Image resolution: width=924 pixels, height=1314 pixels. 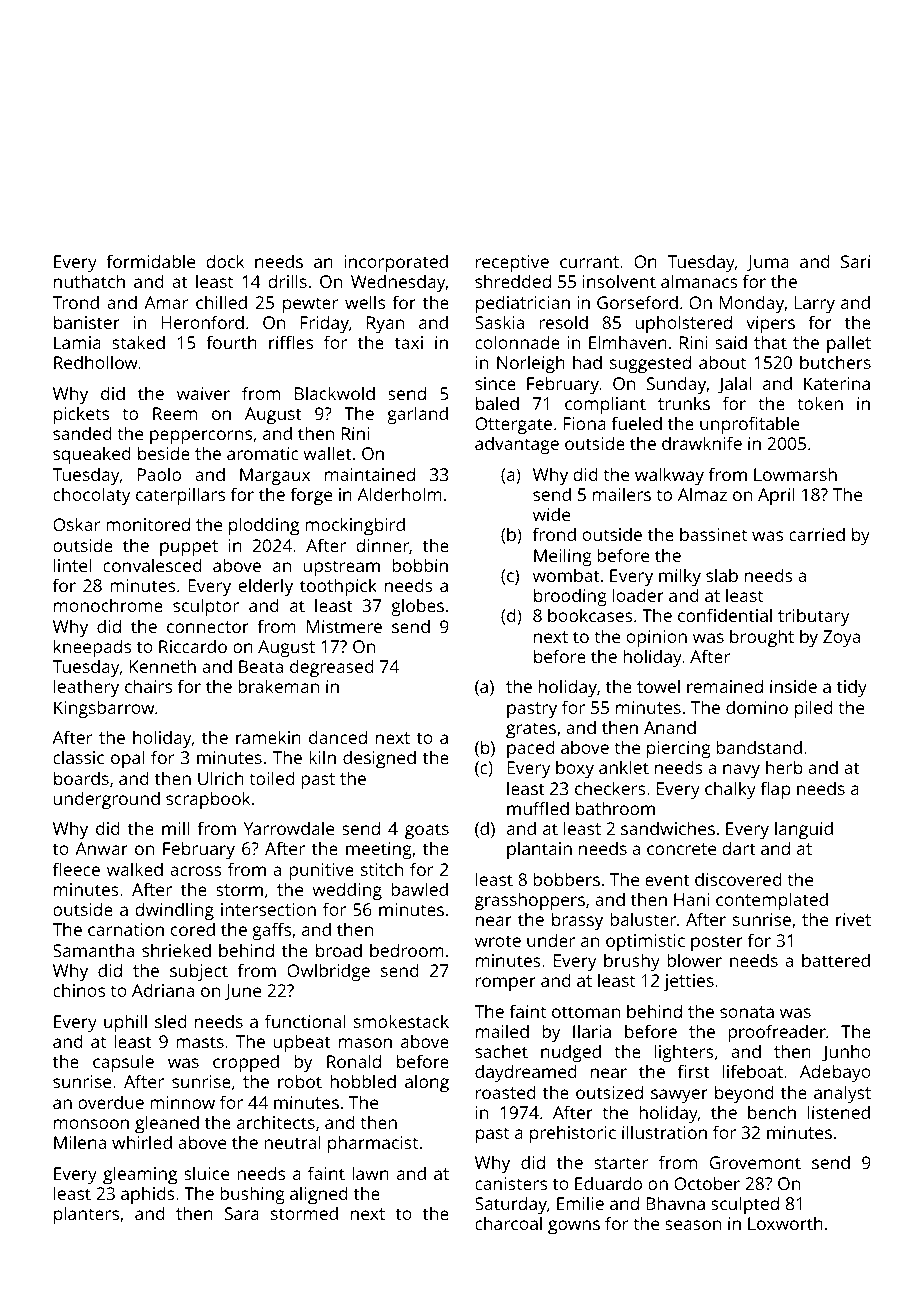 I want to click on wrote, so click(x=498, y=941).
